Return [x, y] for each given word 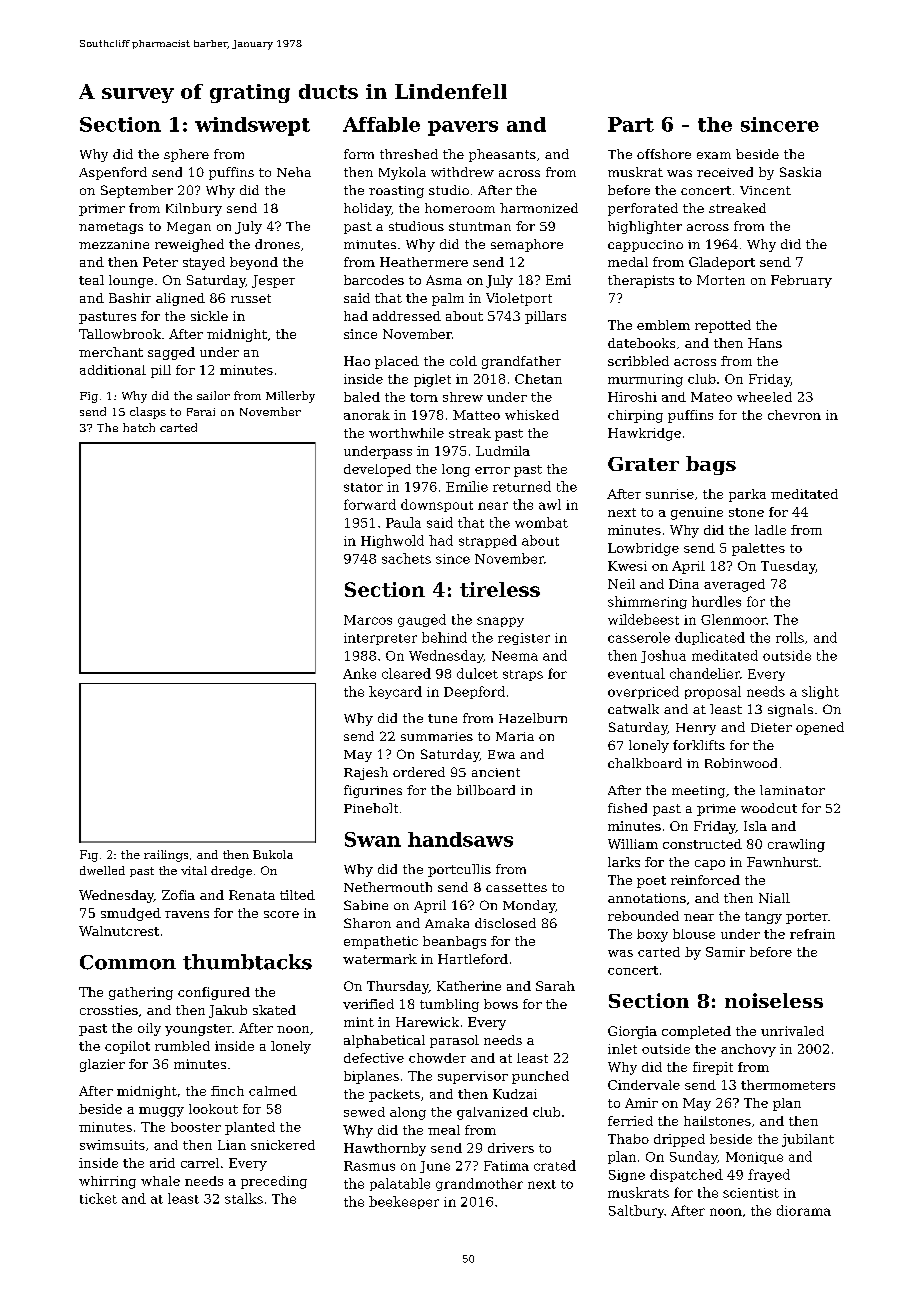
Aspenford [113, 173]
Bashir [130, 298]
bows [501, 1004]
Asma [444, 280]
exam [714, 155]
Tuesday [788, 567]
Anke [359, 673]
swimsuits [112, 1145]
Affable [381, 124]
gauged [422, 620]
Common [128, 962]
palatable [400, 1184]
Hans [765, 343]
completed [696, 1032]
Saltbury [636, 1211]
